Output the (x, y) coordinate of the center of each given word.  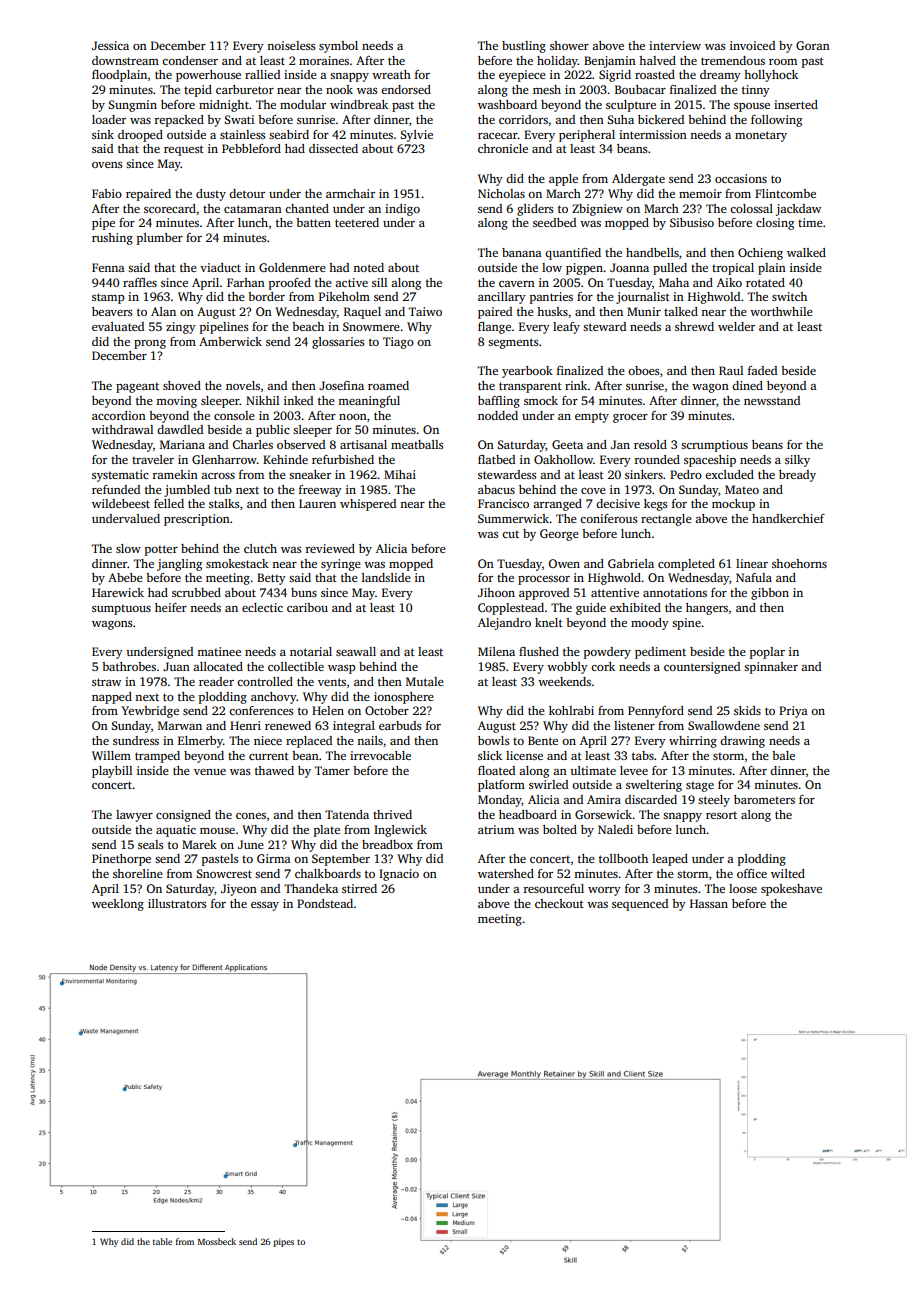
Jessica (110, 45)
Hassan (709, 903)
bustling (524, 47)
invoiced (752, 45)
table (162, 1241)
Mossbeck (217, 1241)
